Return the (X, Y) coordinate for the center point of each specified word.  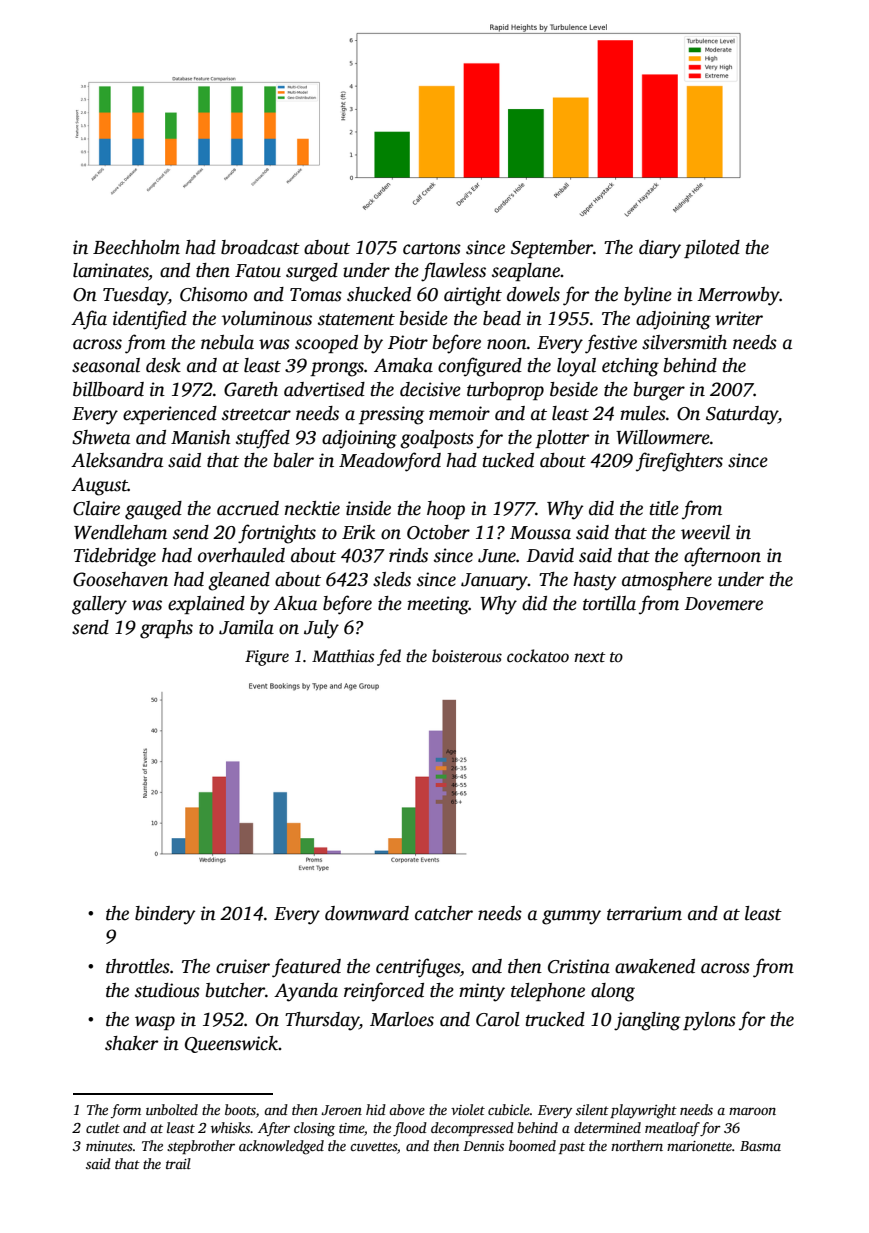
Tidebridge (115, 557)
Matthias (343, 656)
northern (637, 1145)
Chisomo (213, 294)
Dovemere (723, 604)
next (589, 657)
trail (178, 1163)
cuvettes (373, 1146)
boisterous (467, 656)
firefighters (679, 462)
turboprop (505, 391)
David (550, 555)
